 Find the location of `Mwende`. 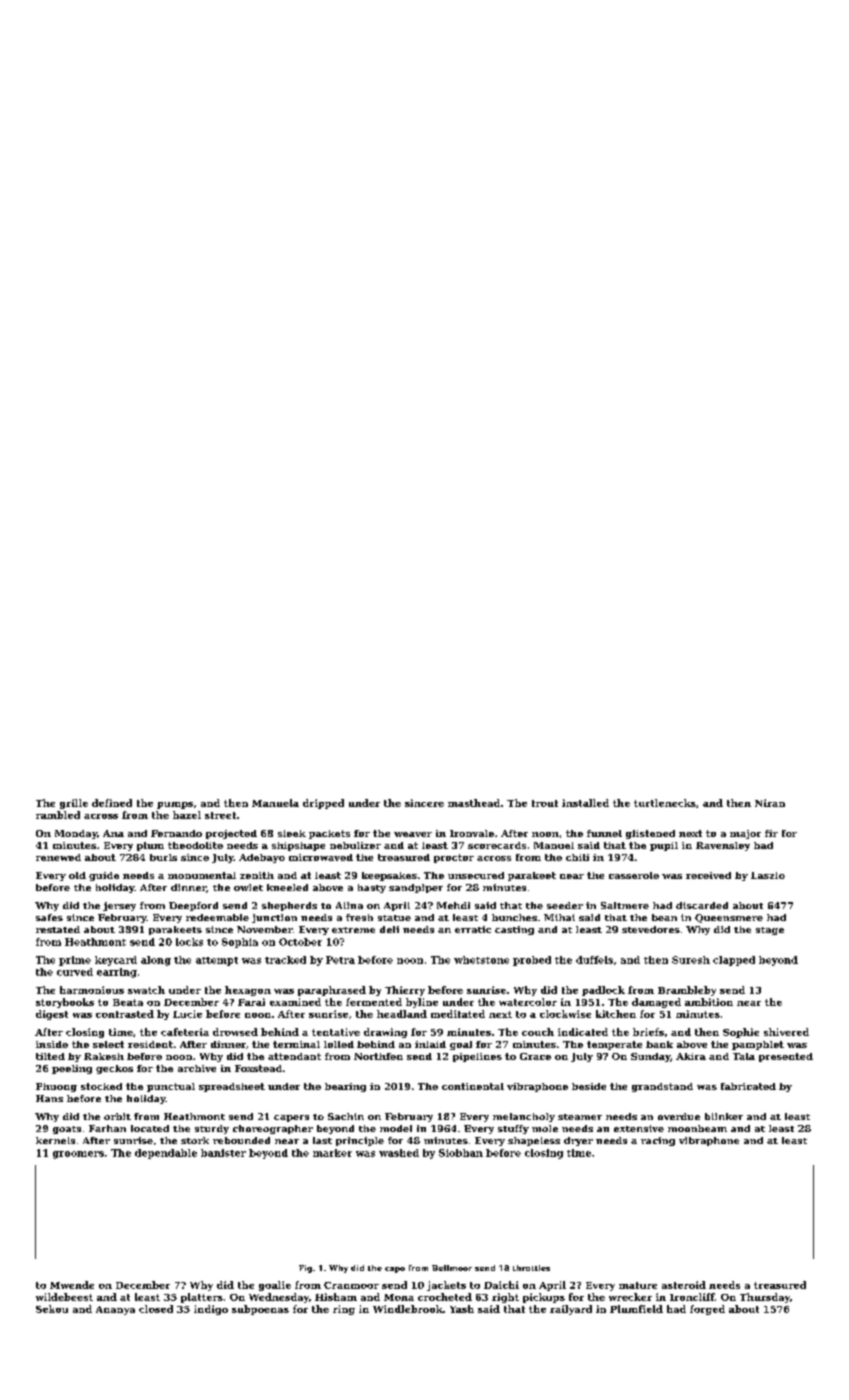

Mwende is located at coordinates (72, 1285).
